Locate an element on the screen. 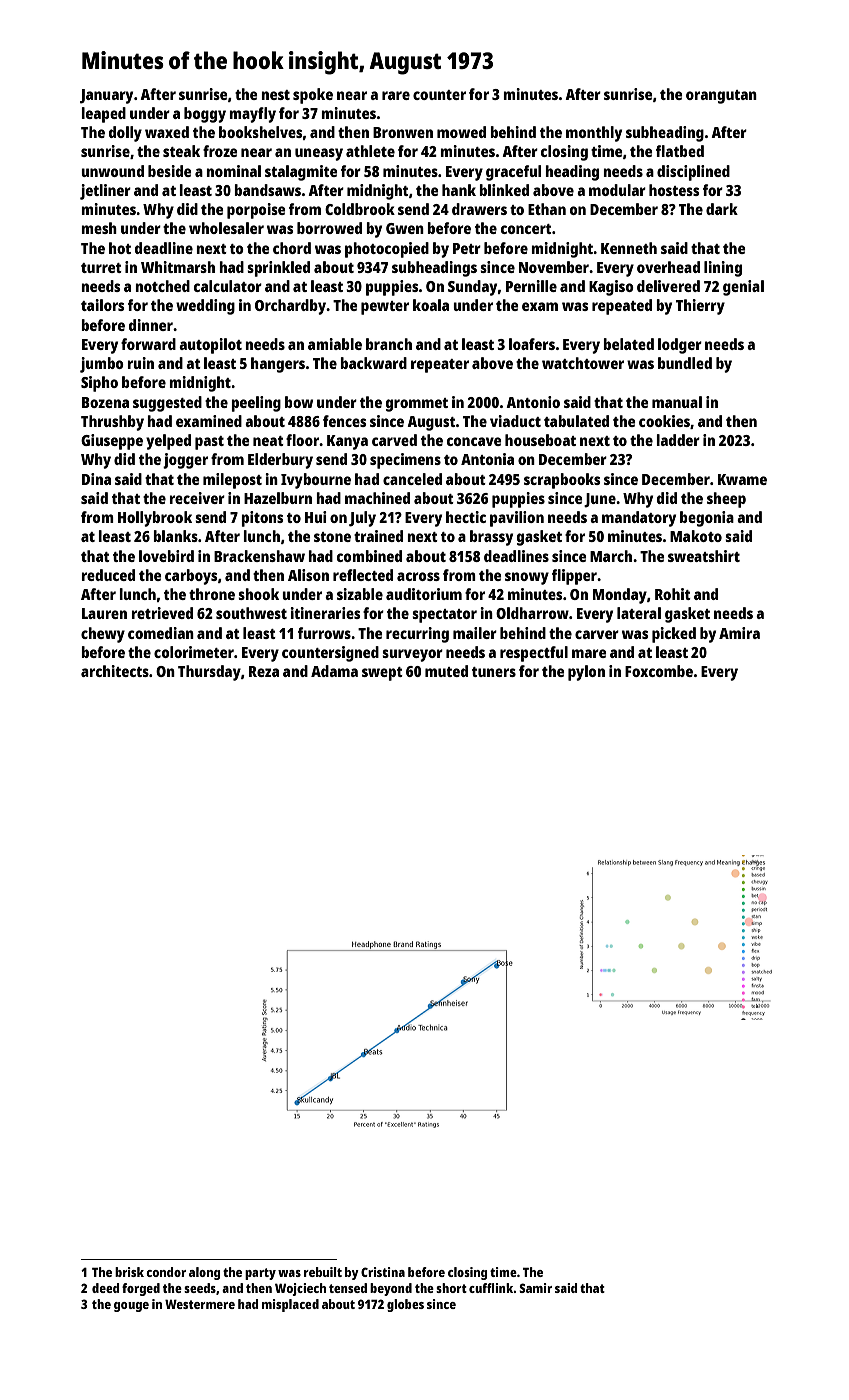 This screenshot has height=1400, width=849. swept is located at coordinates (382, 674).
